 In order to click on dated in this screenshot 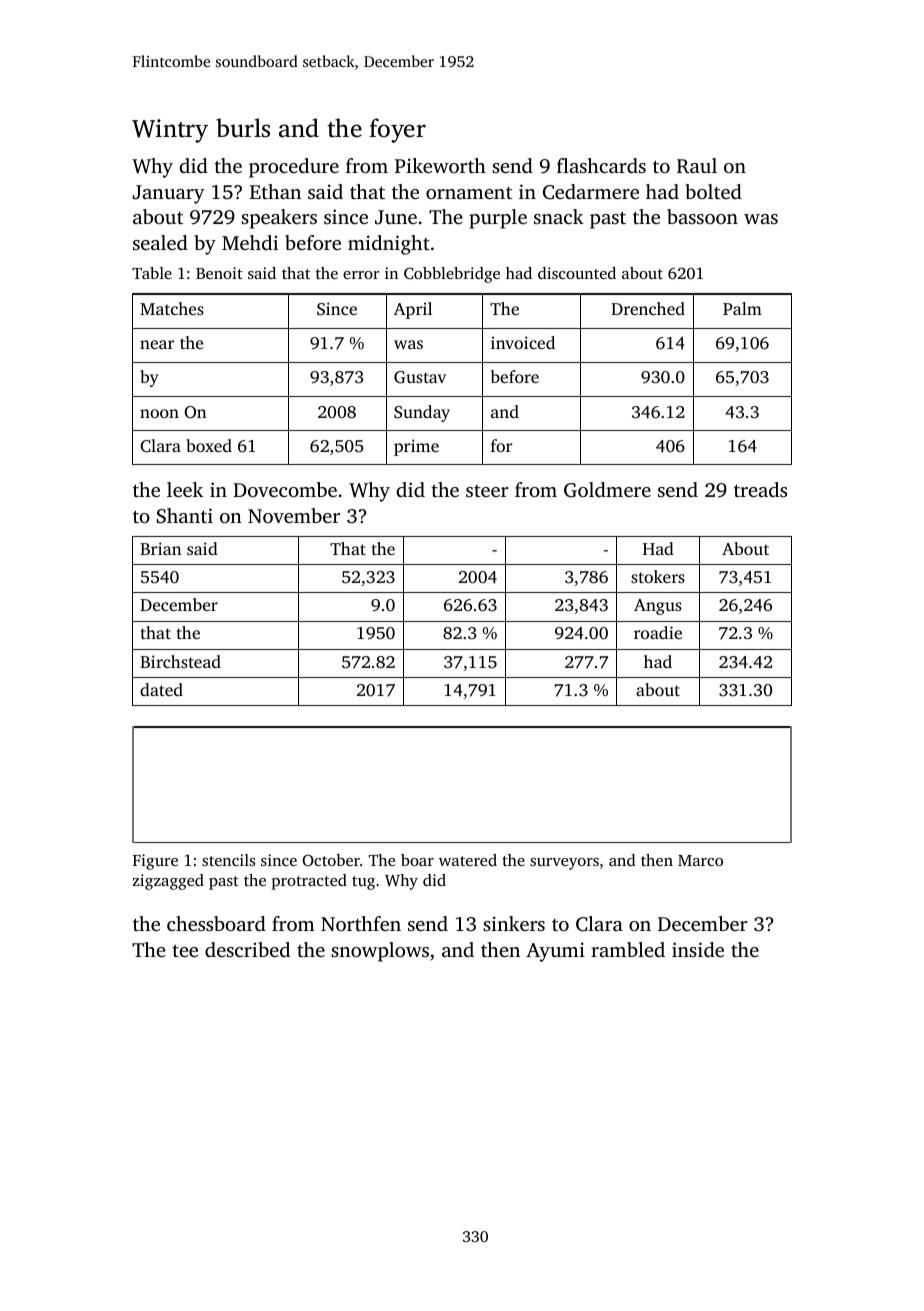, I will do `click(161, 689)`.
